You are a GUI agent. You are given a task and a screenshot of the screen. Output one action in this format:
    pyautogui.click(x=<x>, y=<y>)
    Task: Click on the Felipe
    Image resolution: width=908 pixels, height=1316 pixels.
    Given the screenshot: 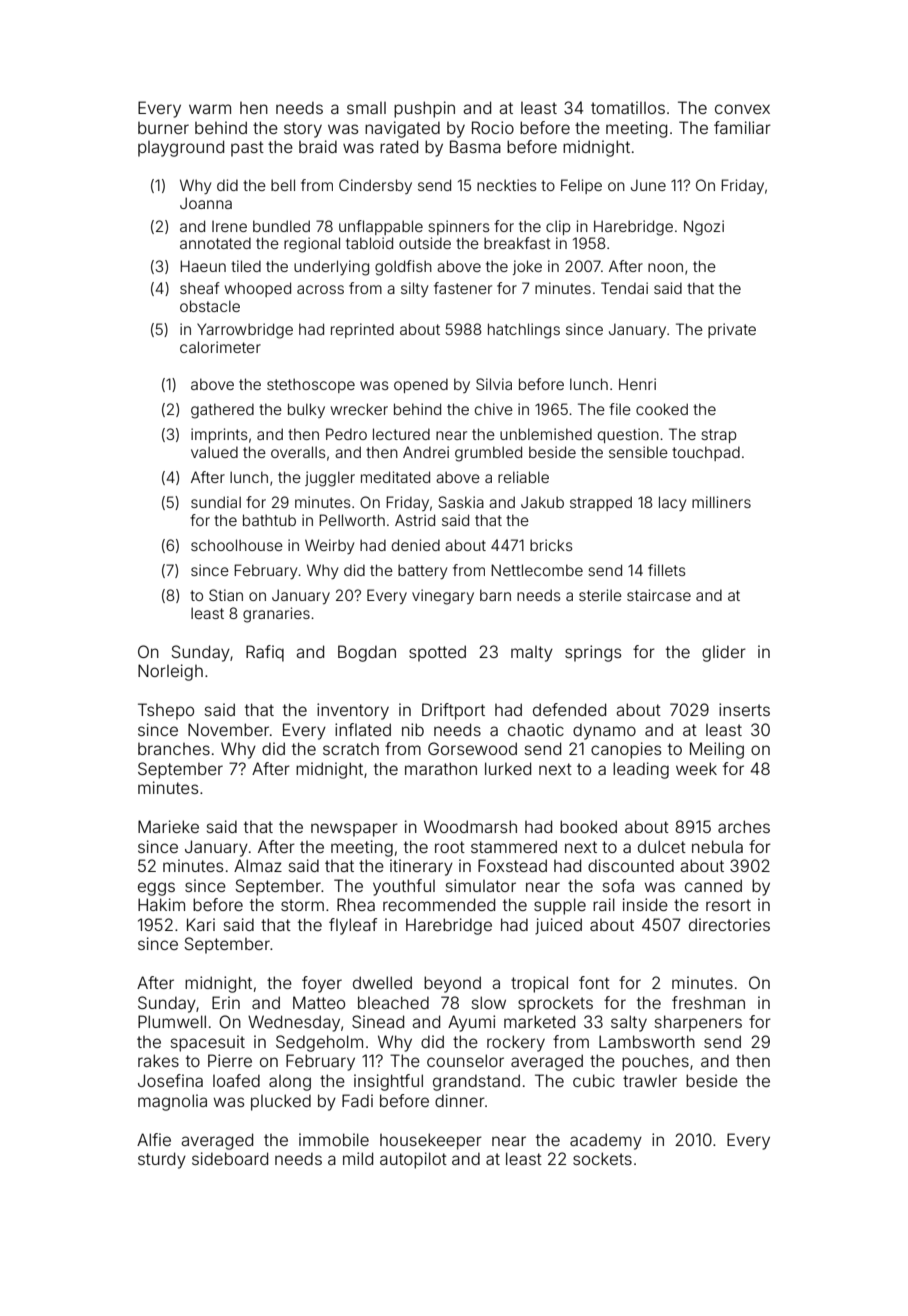 What is the action you would take?
    pyautogui.click(x=581, y=186)
